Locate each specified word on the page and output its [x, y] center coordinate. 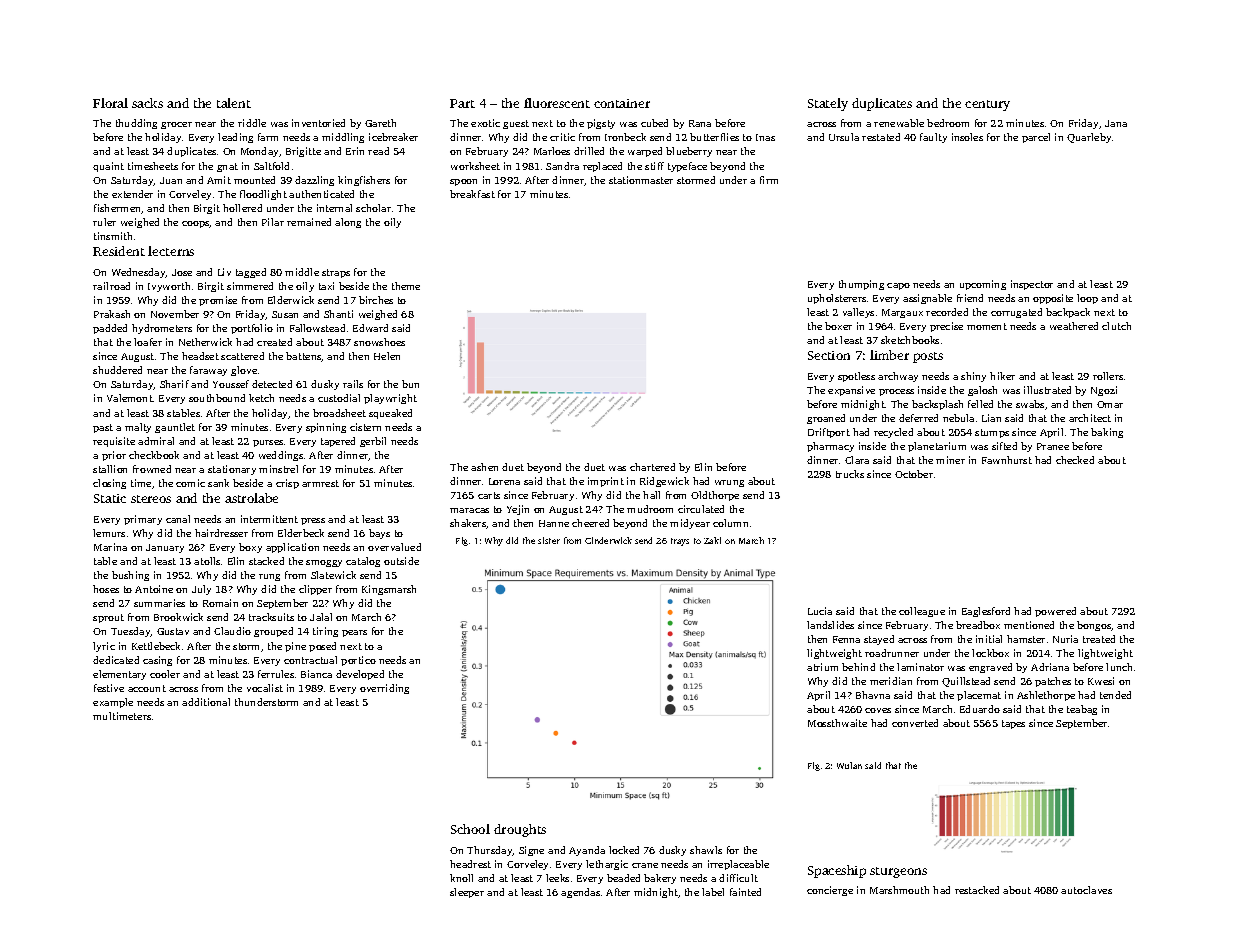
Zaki [712, 540]
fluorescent [557, 103]
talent [234, 103]
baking [1107, 433]
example [113, 703]
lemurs [109, 533]
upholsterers [837, 299]
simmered [250, 286]
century [987, 105]
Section [829, 355]
